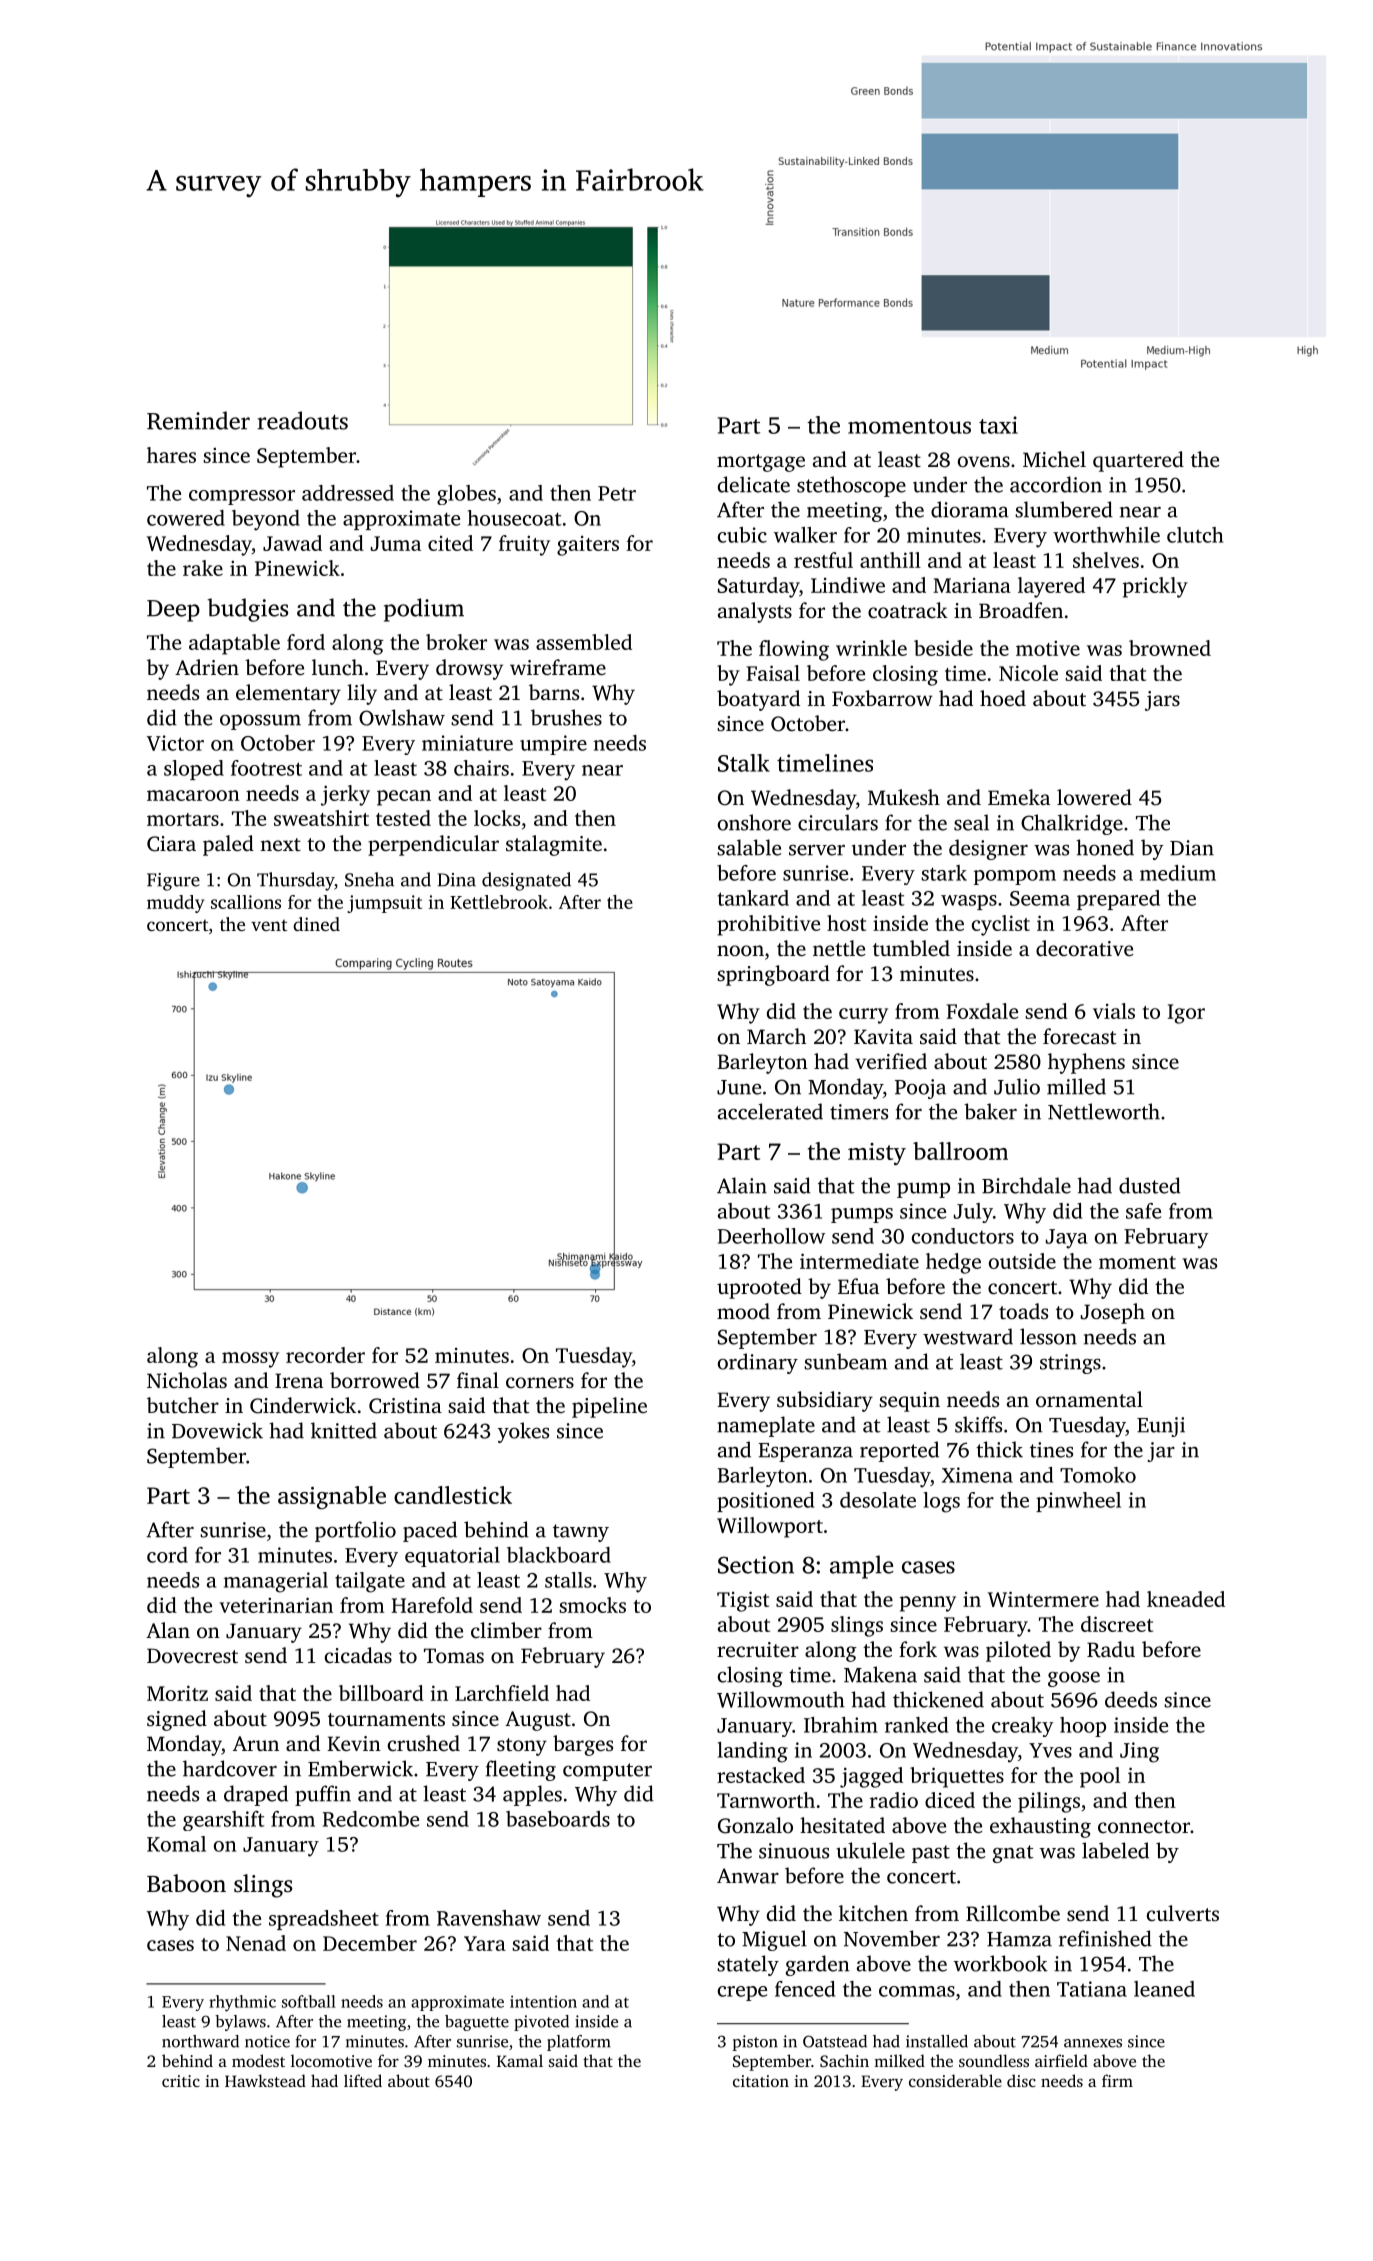  What do you see at coordinates (754, 484) in the document?
I see `delicate` at bounding box center [754, 484].
